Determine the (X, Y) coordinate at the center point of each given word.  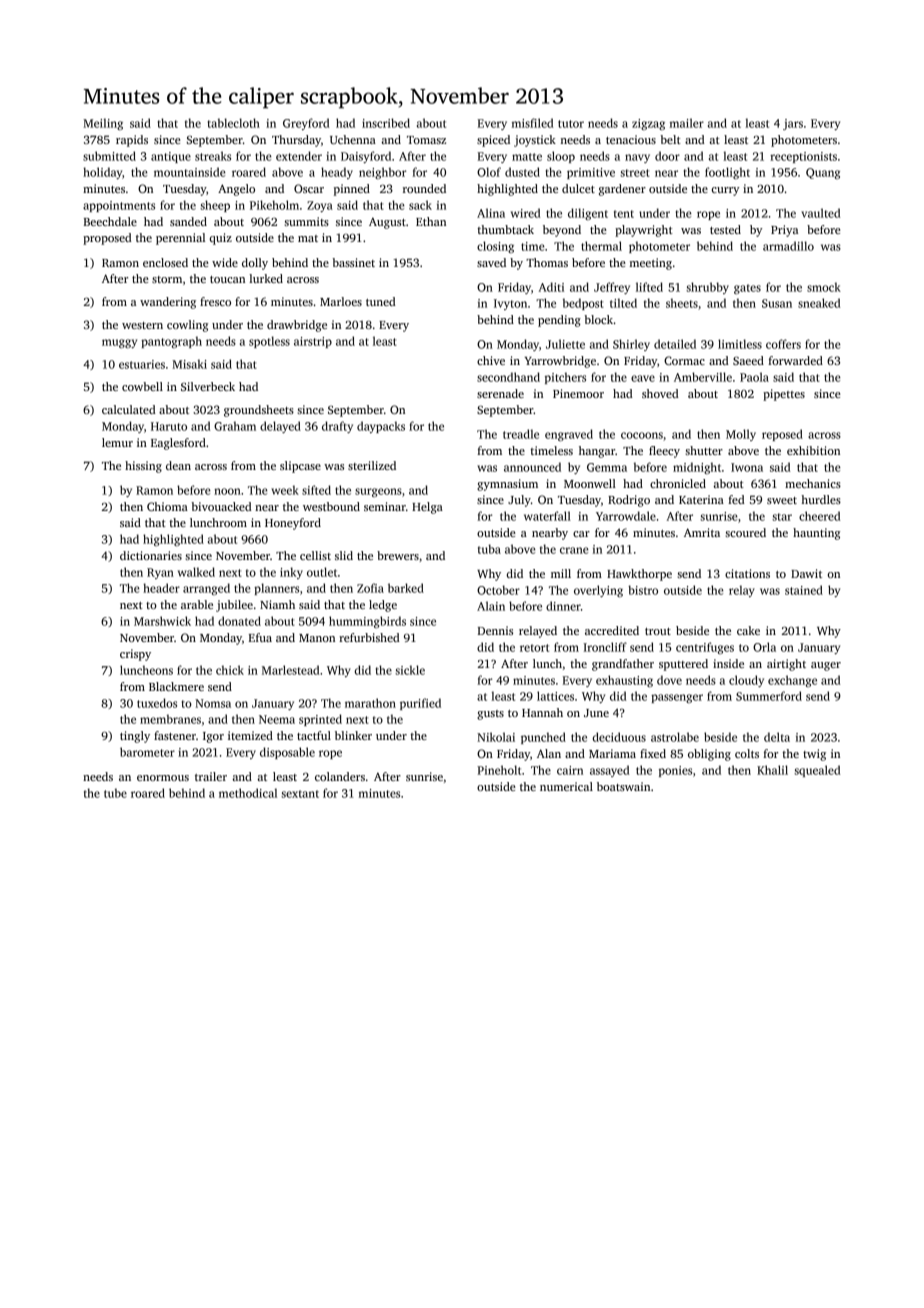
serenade (500, 393)
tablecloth (234, 123)
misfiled (532, 123)
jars (793, 124)
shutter (704, 450)
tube (115, 793)
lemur (117, 442)
